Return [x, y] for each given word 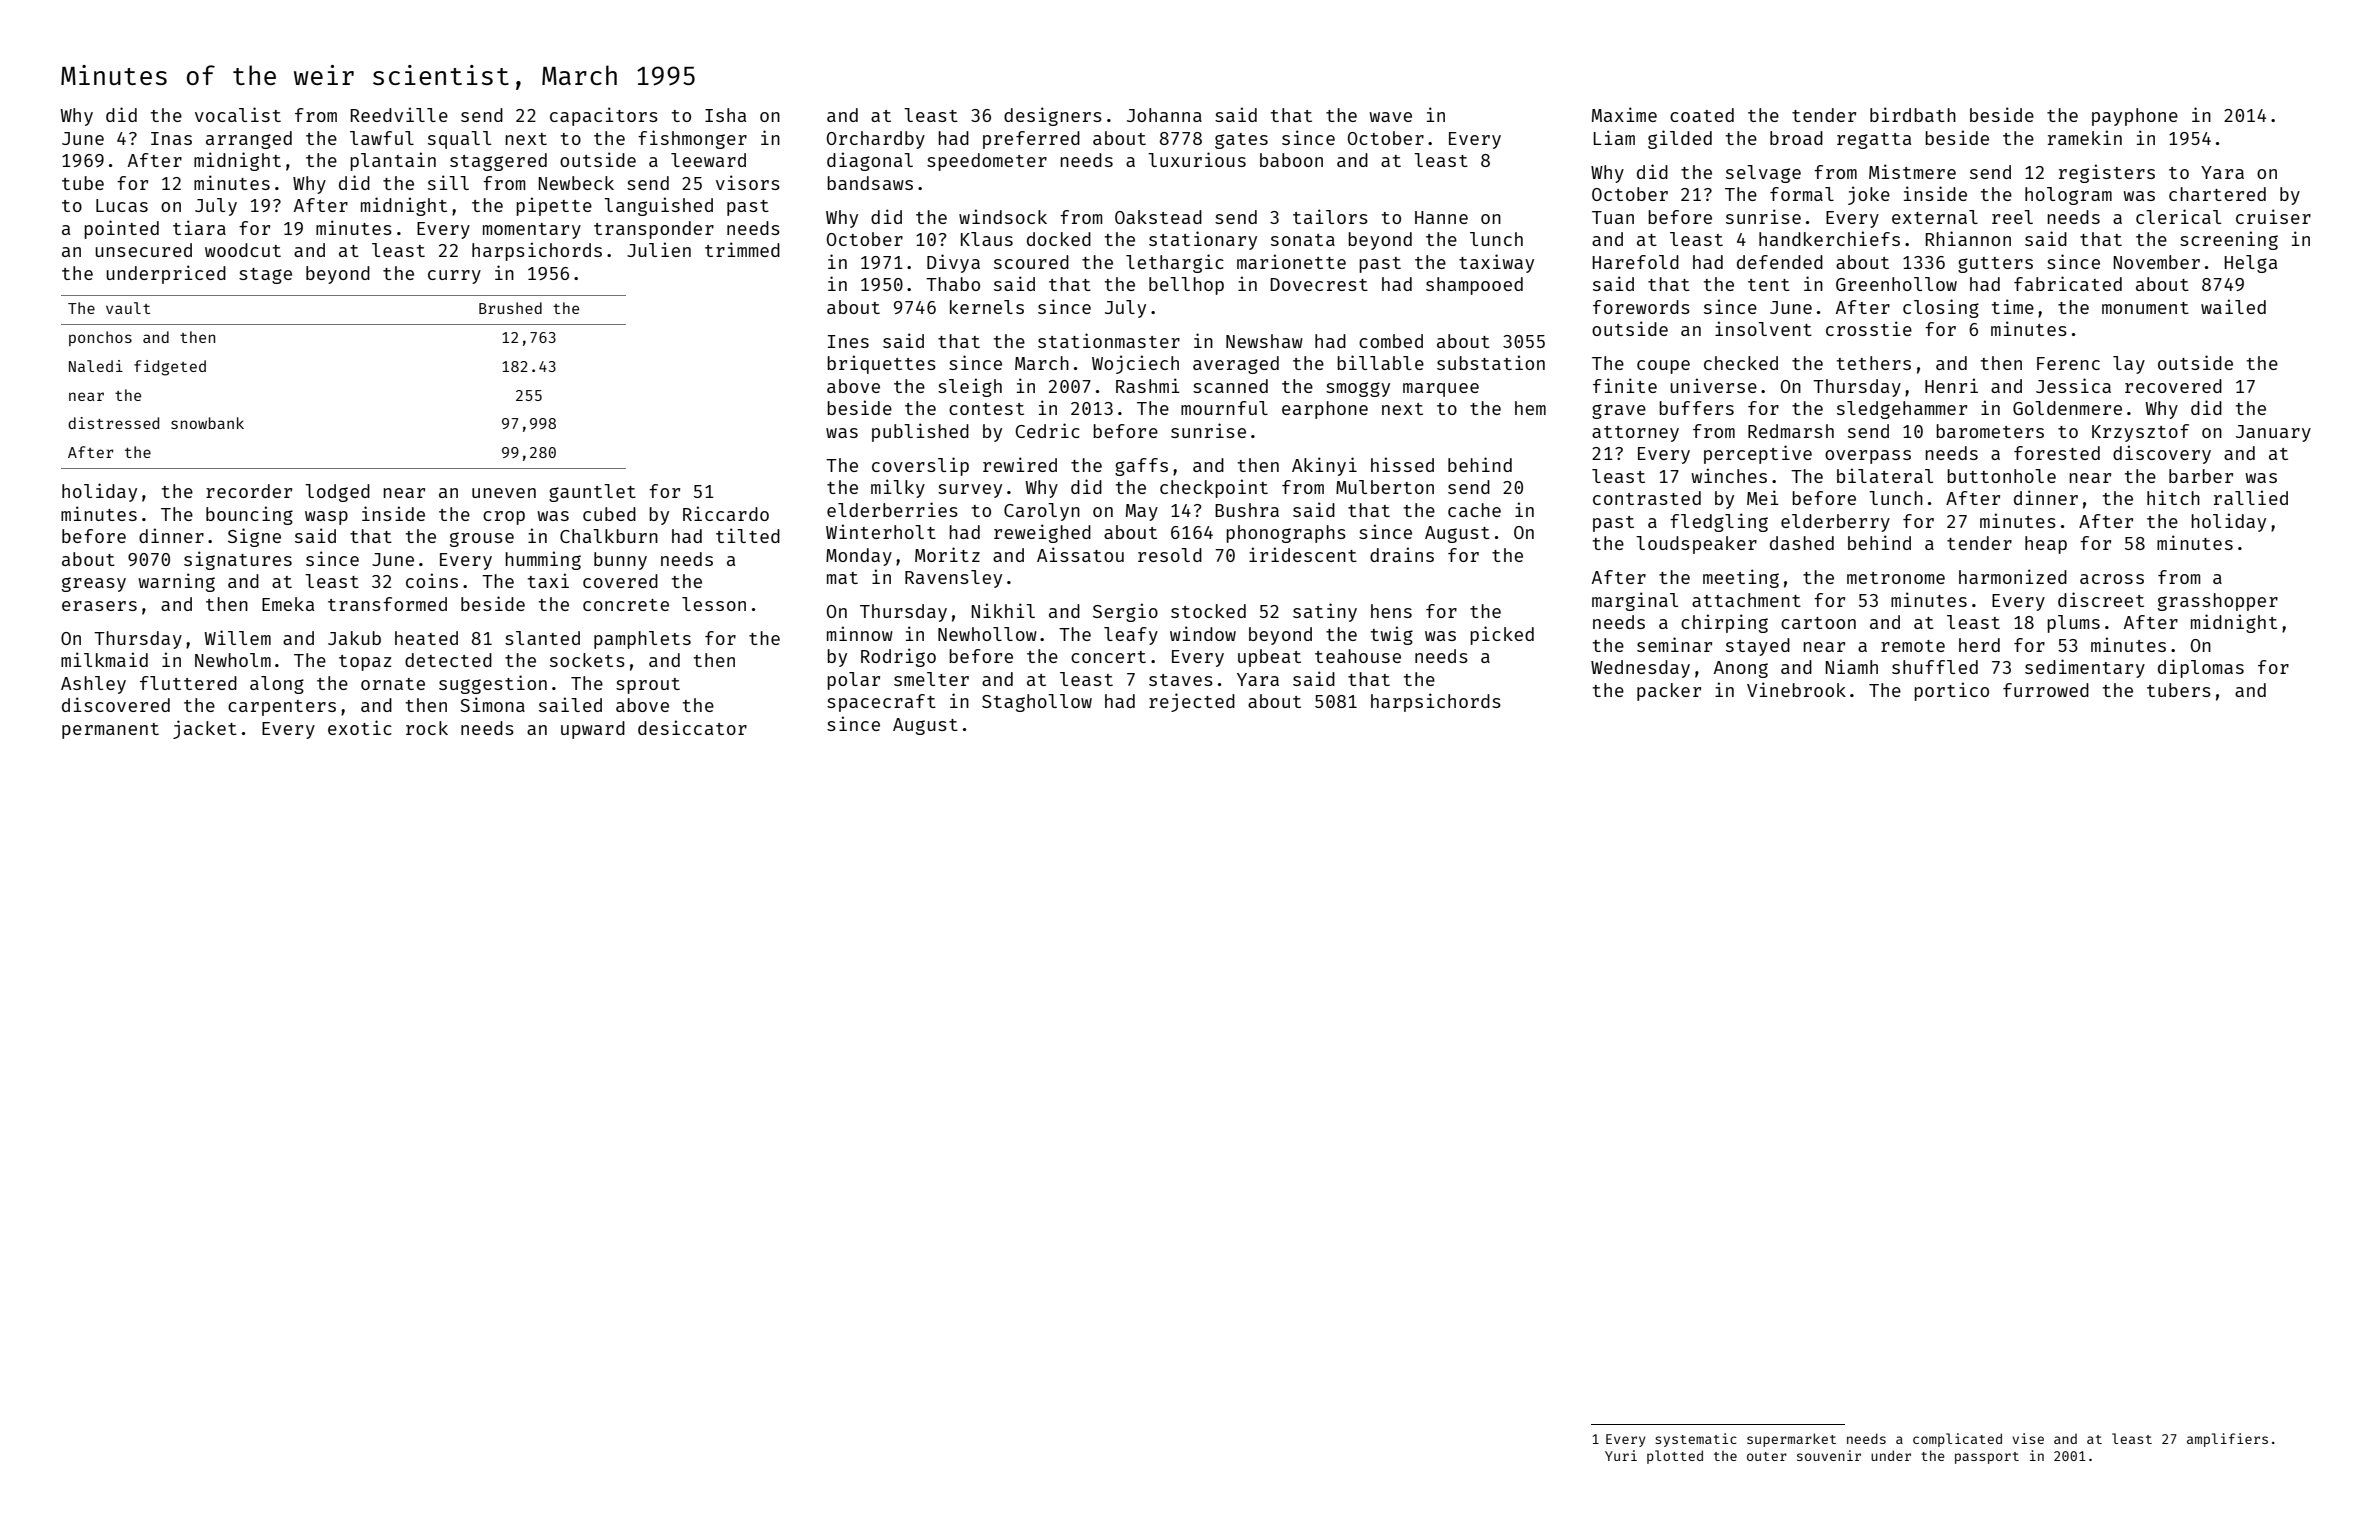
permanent [110, 731]
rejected [1192, 702]
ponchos [100, 338]
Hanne [1441, 217]
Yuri [1621, 1455]
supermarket [1791, 1440]
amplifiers [2227, 1440]
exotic [360, 727]
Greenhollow [1896, 284]
